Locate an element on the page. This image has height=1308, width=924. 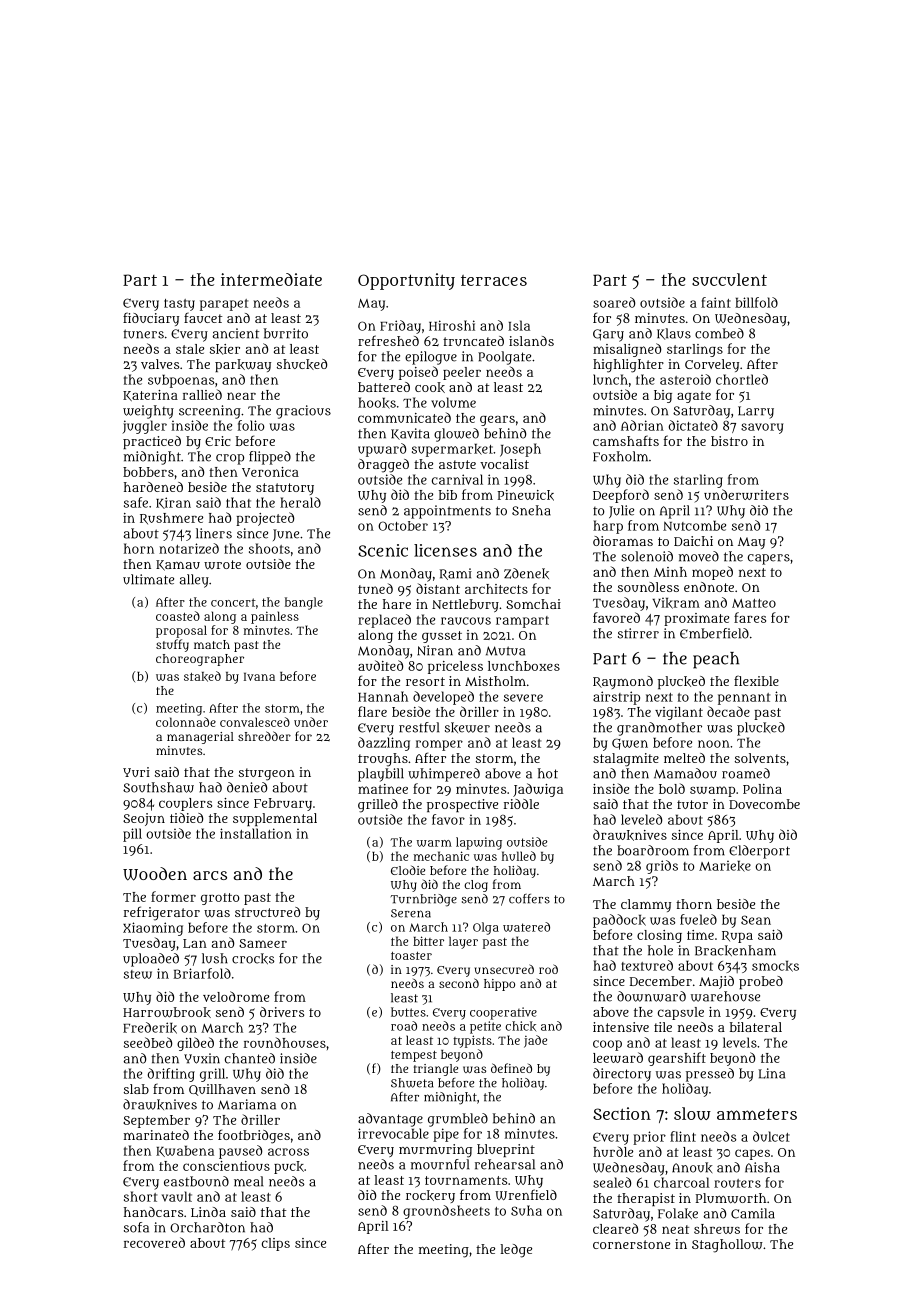
Orchardton is located at coordinates (207, 1227).
